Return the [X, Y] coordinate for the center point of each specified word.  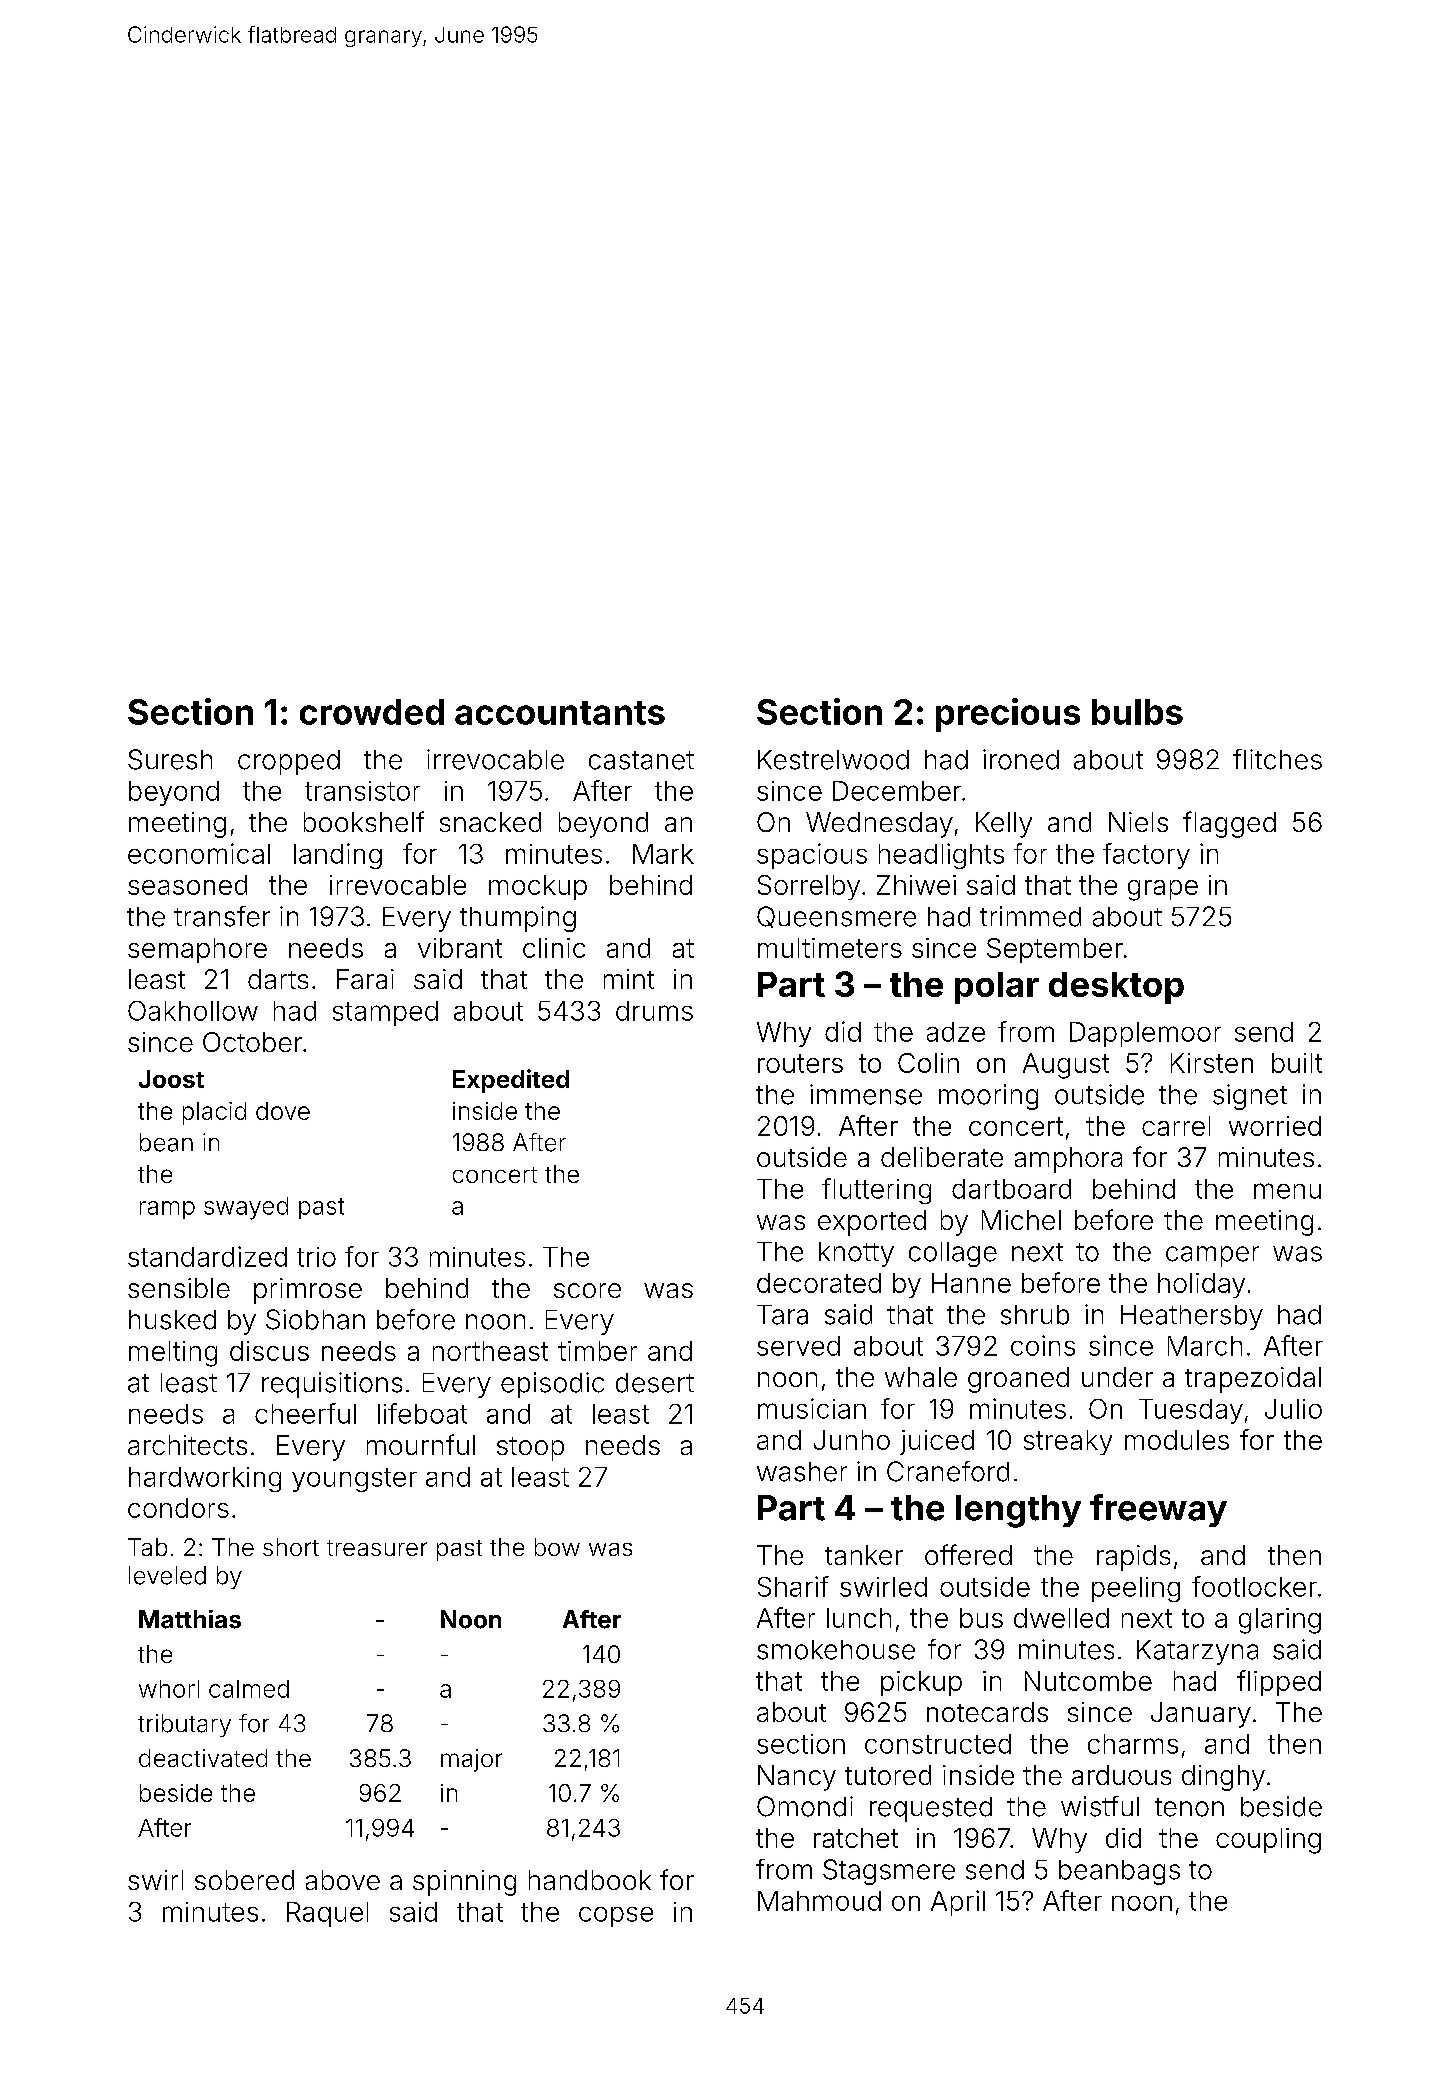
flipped [1279, 1683]
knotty [856, 1254]
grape [1163, 890]
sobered [244, 1880]
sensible [179, 1288]
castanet [641, 760]
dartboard [1011, 1189]
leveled [167, 1575]
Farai [365, 979]
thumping [518, 919]
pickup [921, 1683]
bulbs [1137, 712]
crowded [372, 712]
